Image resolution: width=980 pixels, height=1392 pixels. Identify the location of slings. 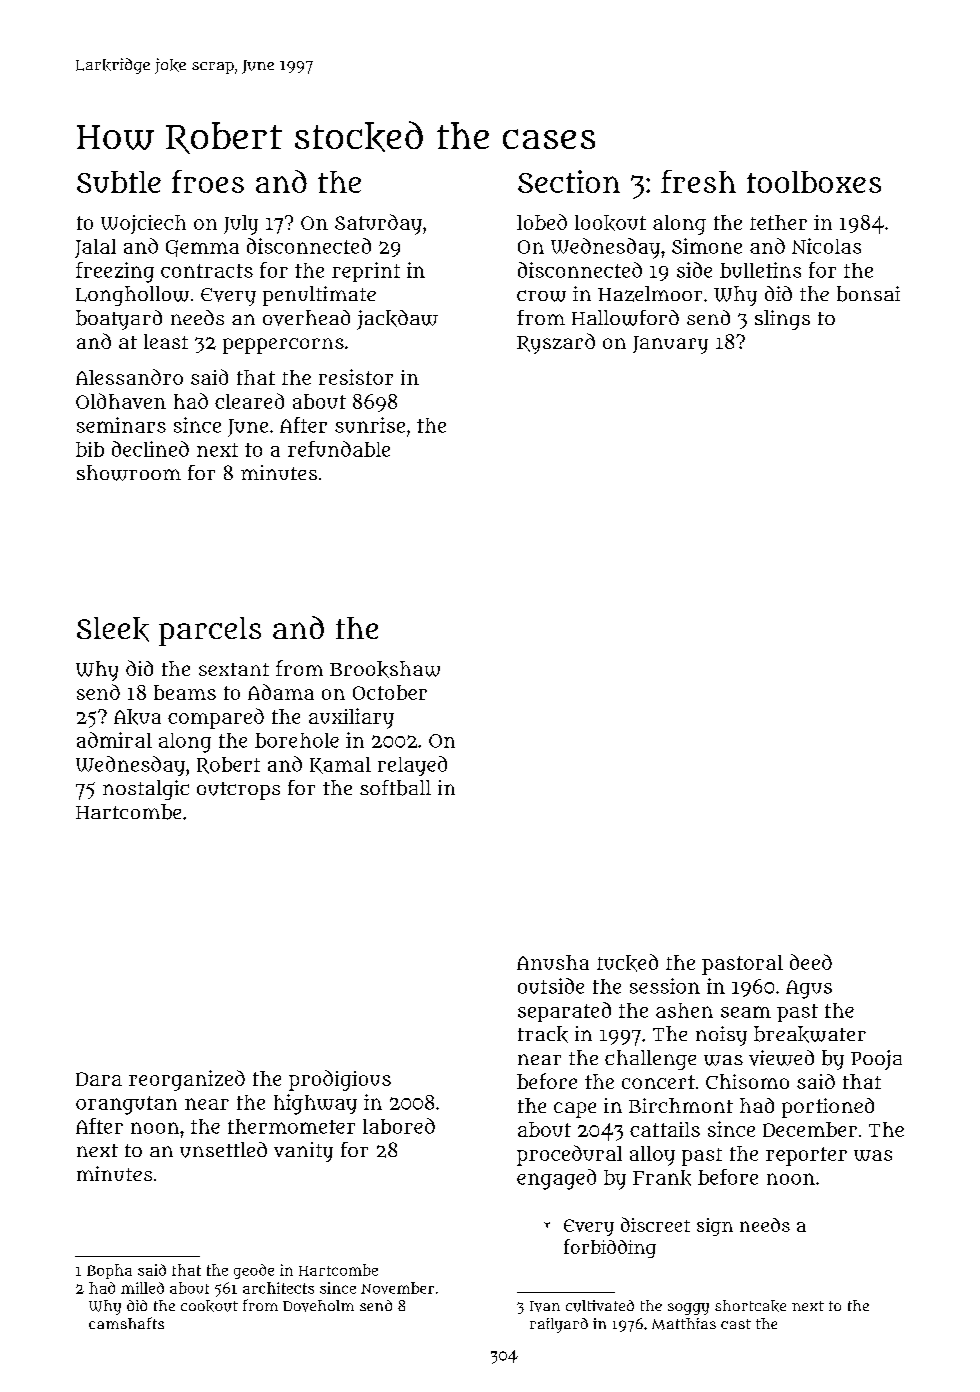
(782, 320).
